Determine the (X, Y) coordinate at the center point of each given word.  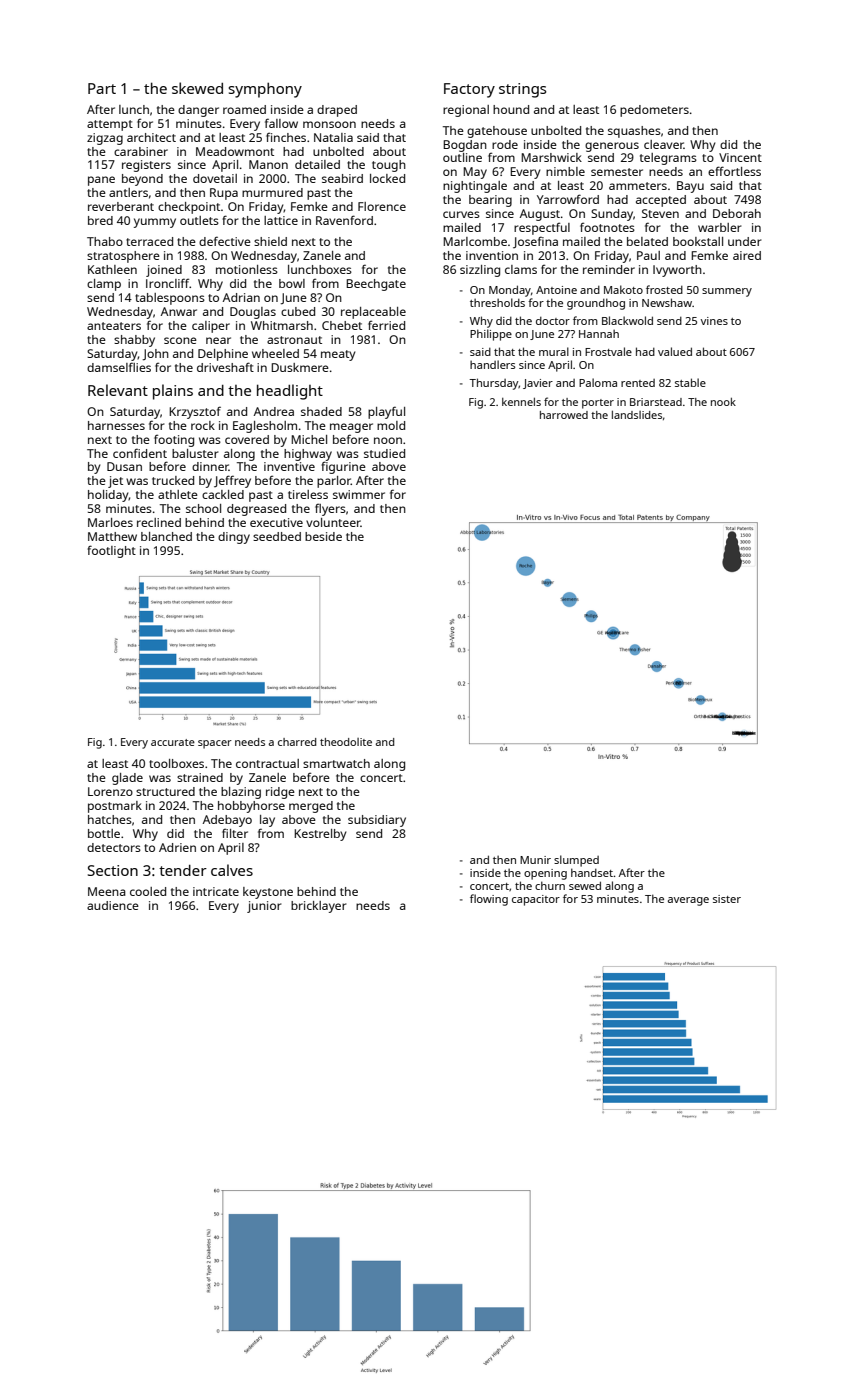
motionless (247, 269)
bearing (490, 201)
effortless (734, 171)
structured (165, 791)
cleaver (664, 144)
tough (389, 166)
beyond (142, 180)
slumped (576, 861)
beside (323, 536)
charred (297, 742)
